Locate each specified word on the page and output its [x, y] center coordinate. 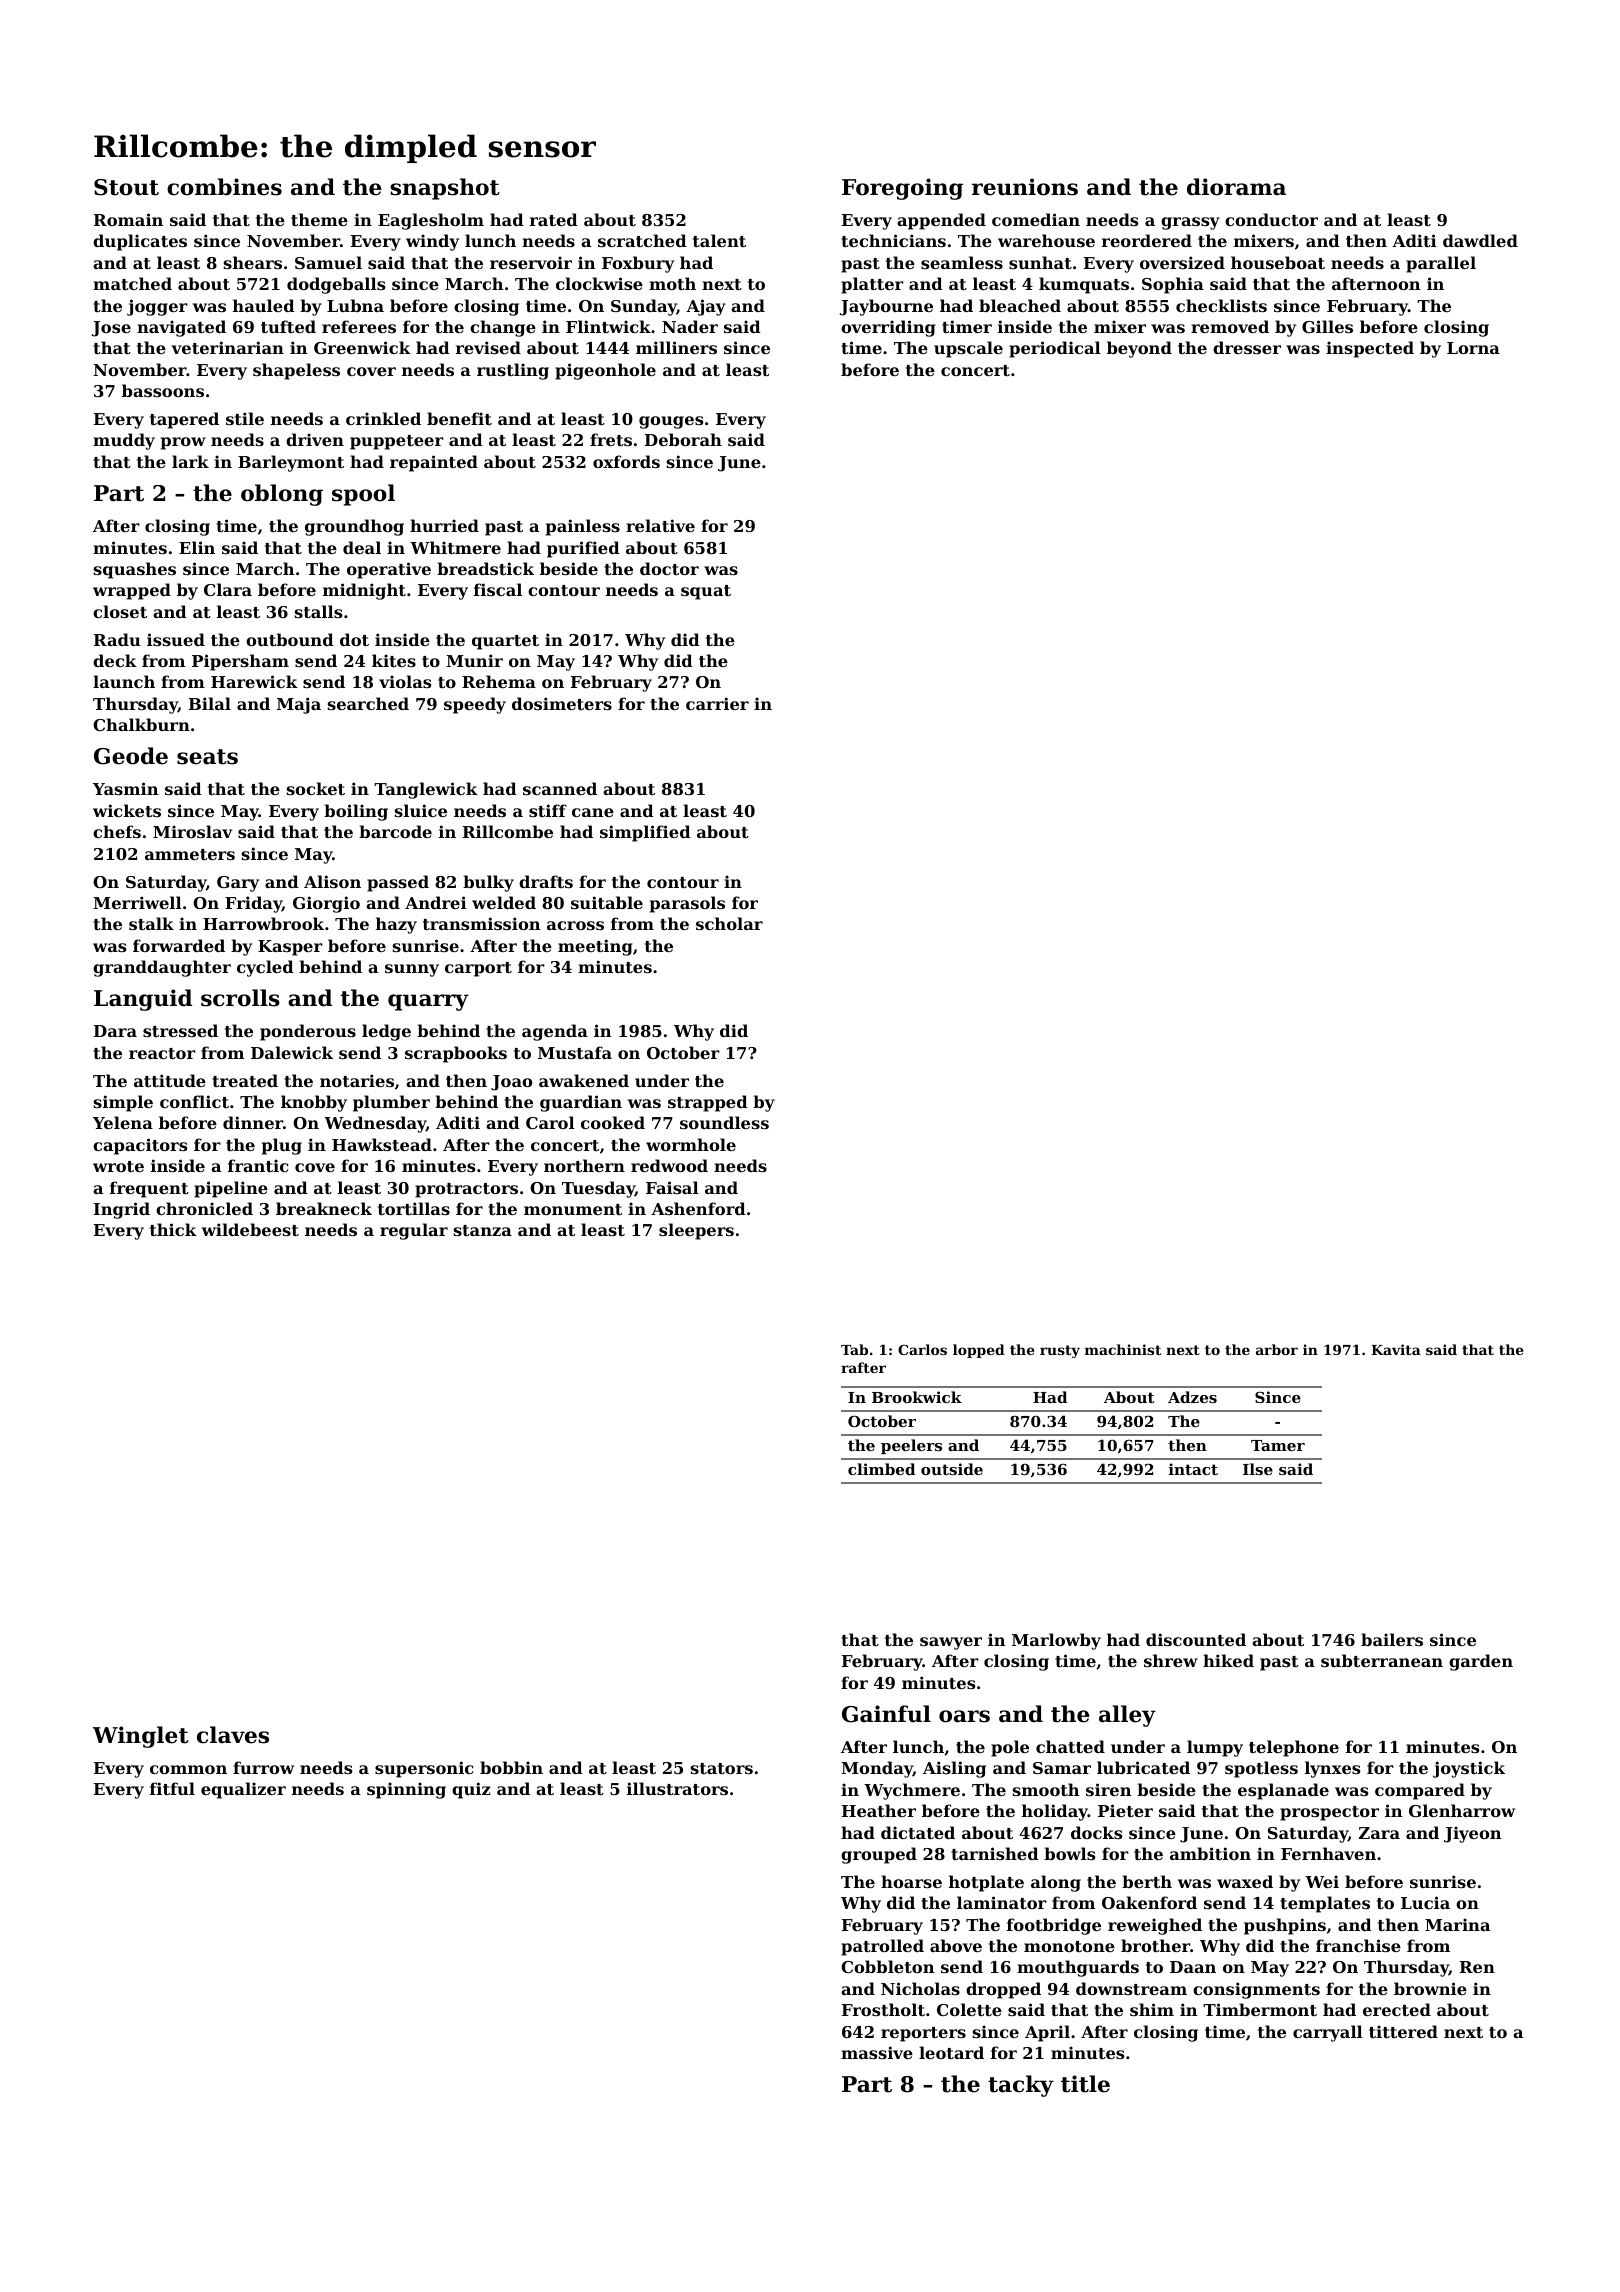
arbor [1277, 1349]
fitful [172, 1788]
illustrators [677, 1788]
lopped [979, 1351]
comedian [1036, 219]
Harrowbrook [263, 923]
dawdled [1480, 240]
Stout [126, 187]
